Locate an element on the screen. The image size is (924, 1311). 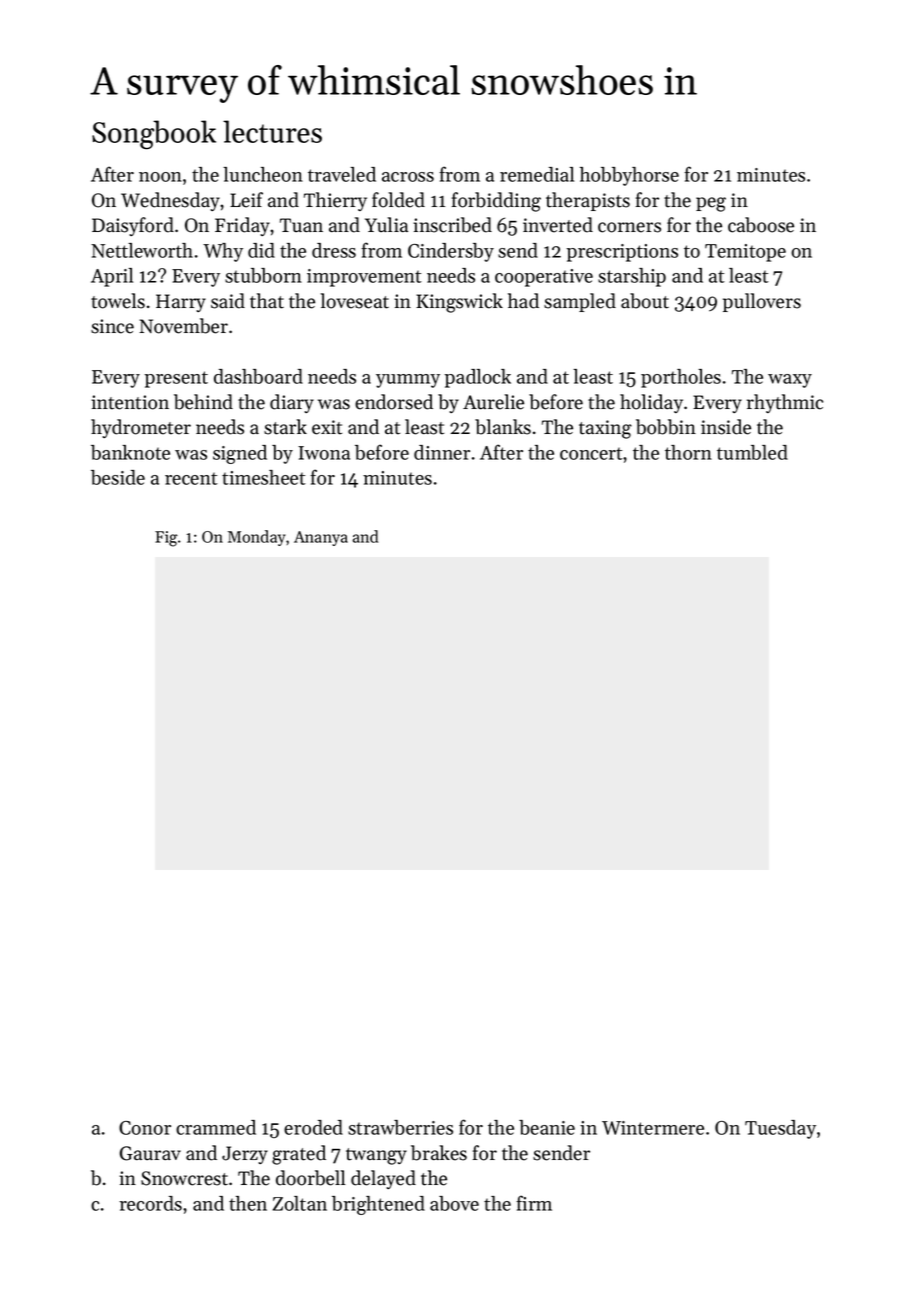
Wintermere is located at coordinates (653, 1128).
